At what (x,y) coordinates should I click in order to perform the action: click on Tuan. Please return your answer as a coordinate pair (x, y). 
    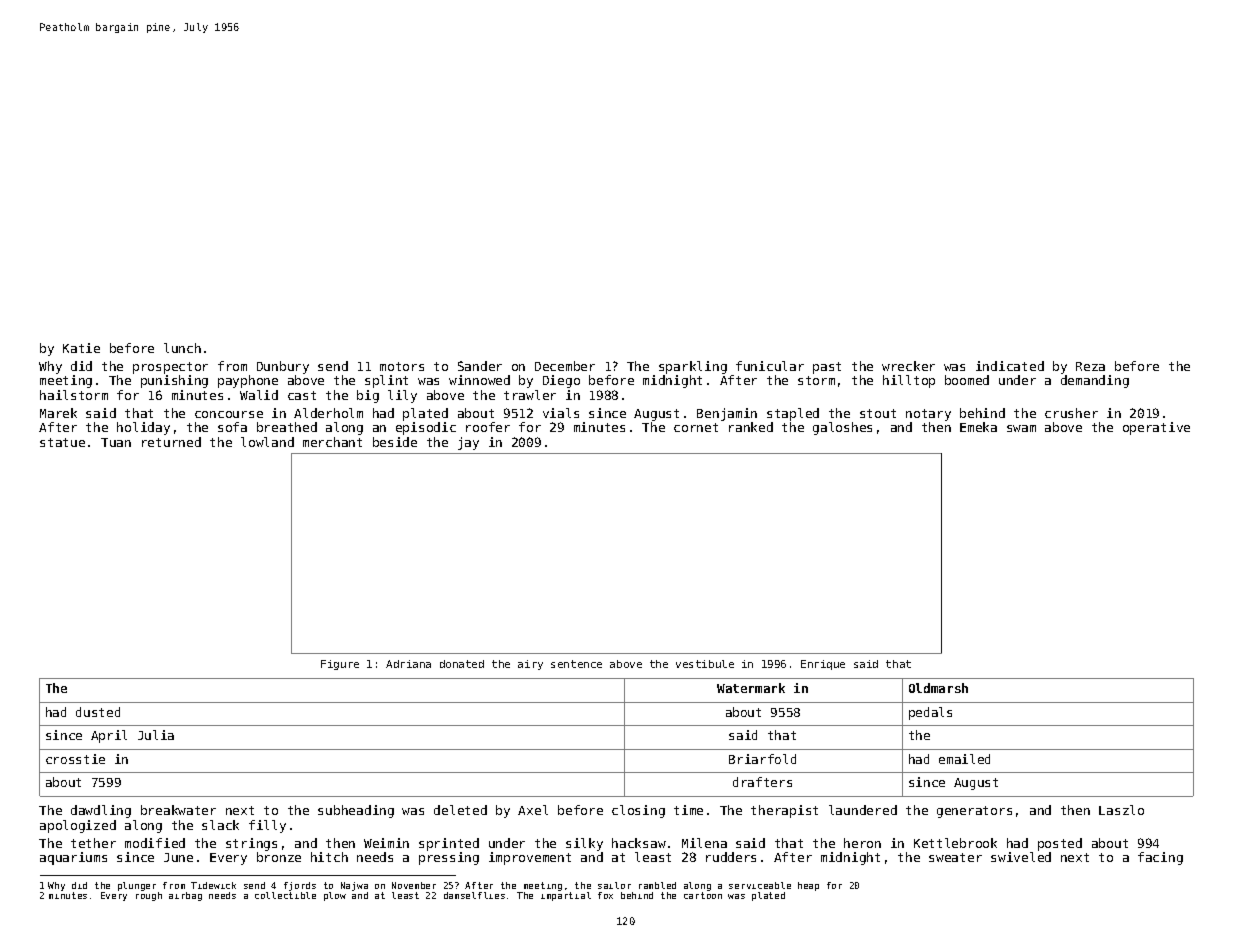
    Looking at the image, I should click on (116, 442).
